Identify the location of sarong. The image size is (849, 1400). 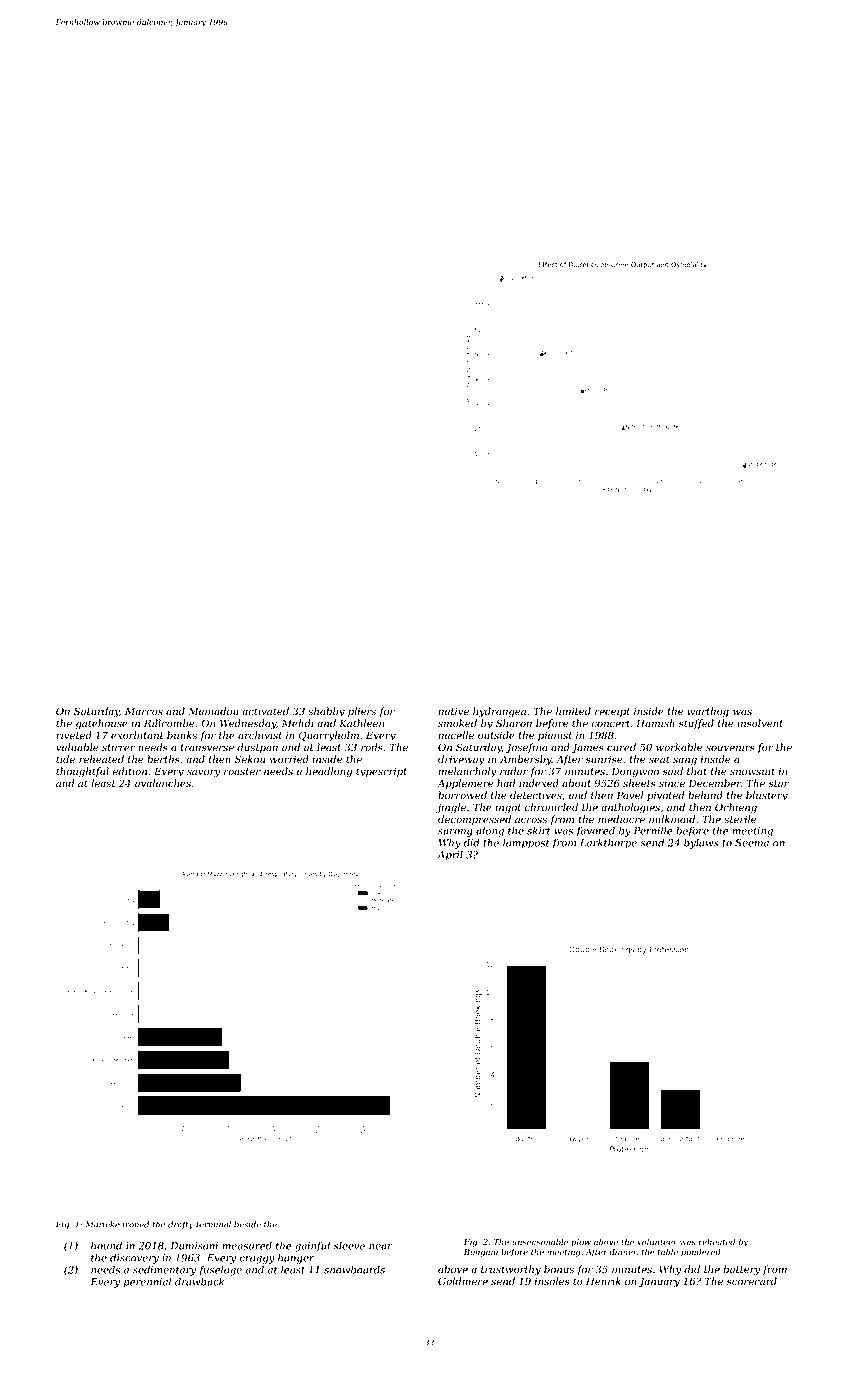
(455, 833).
